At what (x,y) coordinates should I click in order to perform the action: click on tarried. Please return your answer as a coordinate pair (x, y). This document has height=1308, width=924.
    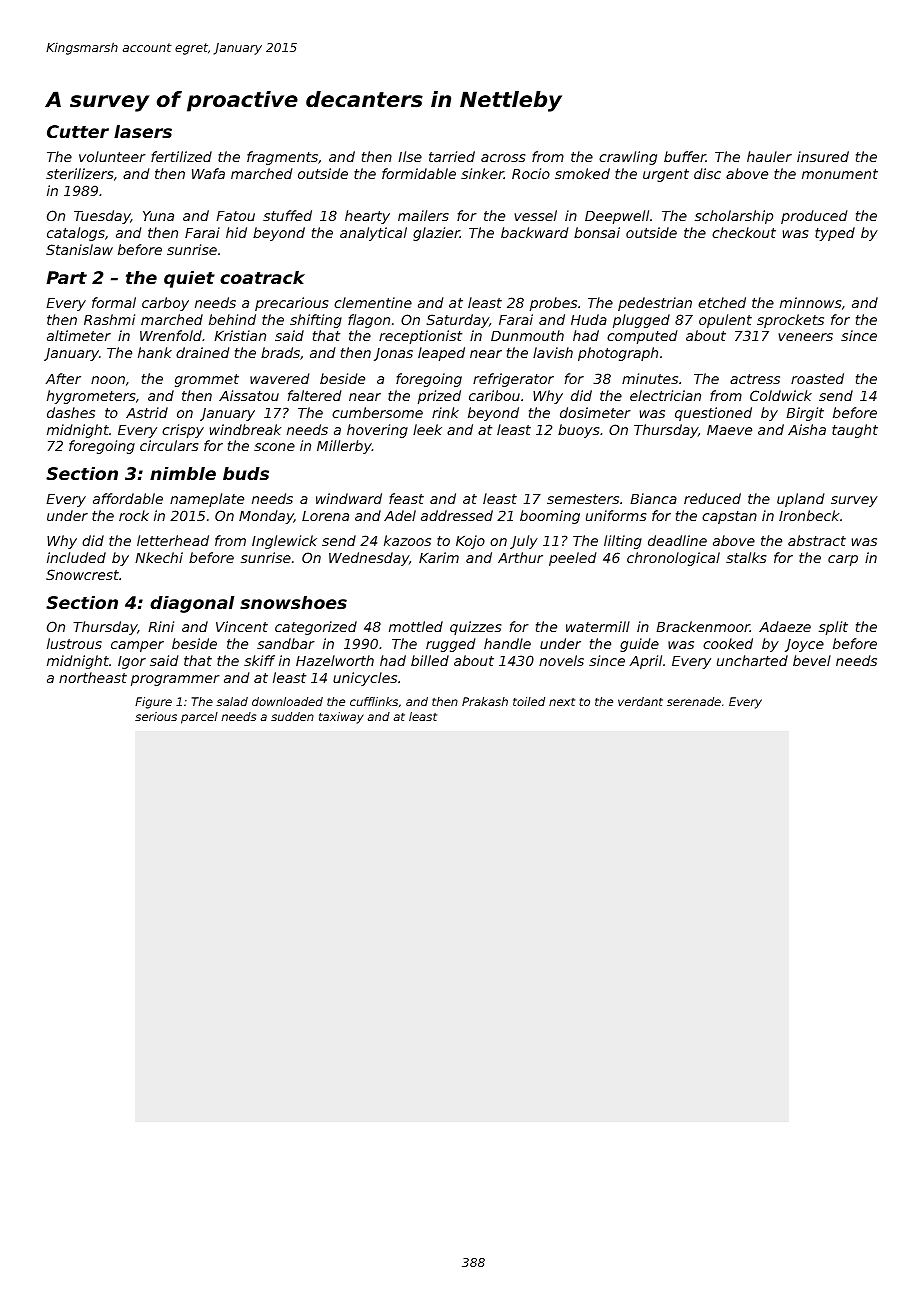
    Looking at the image, I should click on (452, 156).
